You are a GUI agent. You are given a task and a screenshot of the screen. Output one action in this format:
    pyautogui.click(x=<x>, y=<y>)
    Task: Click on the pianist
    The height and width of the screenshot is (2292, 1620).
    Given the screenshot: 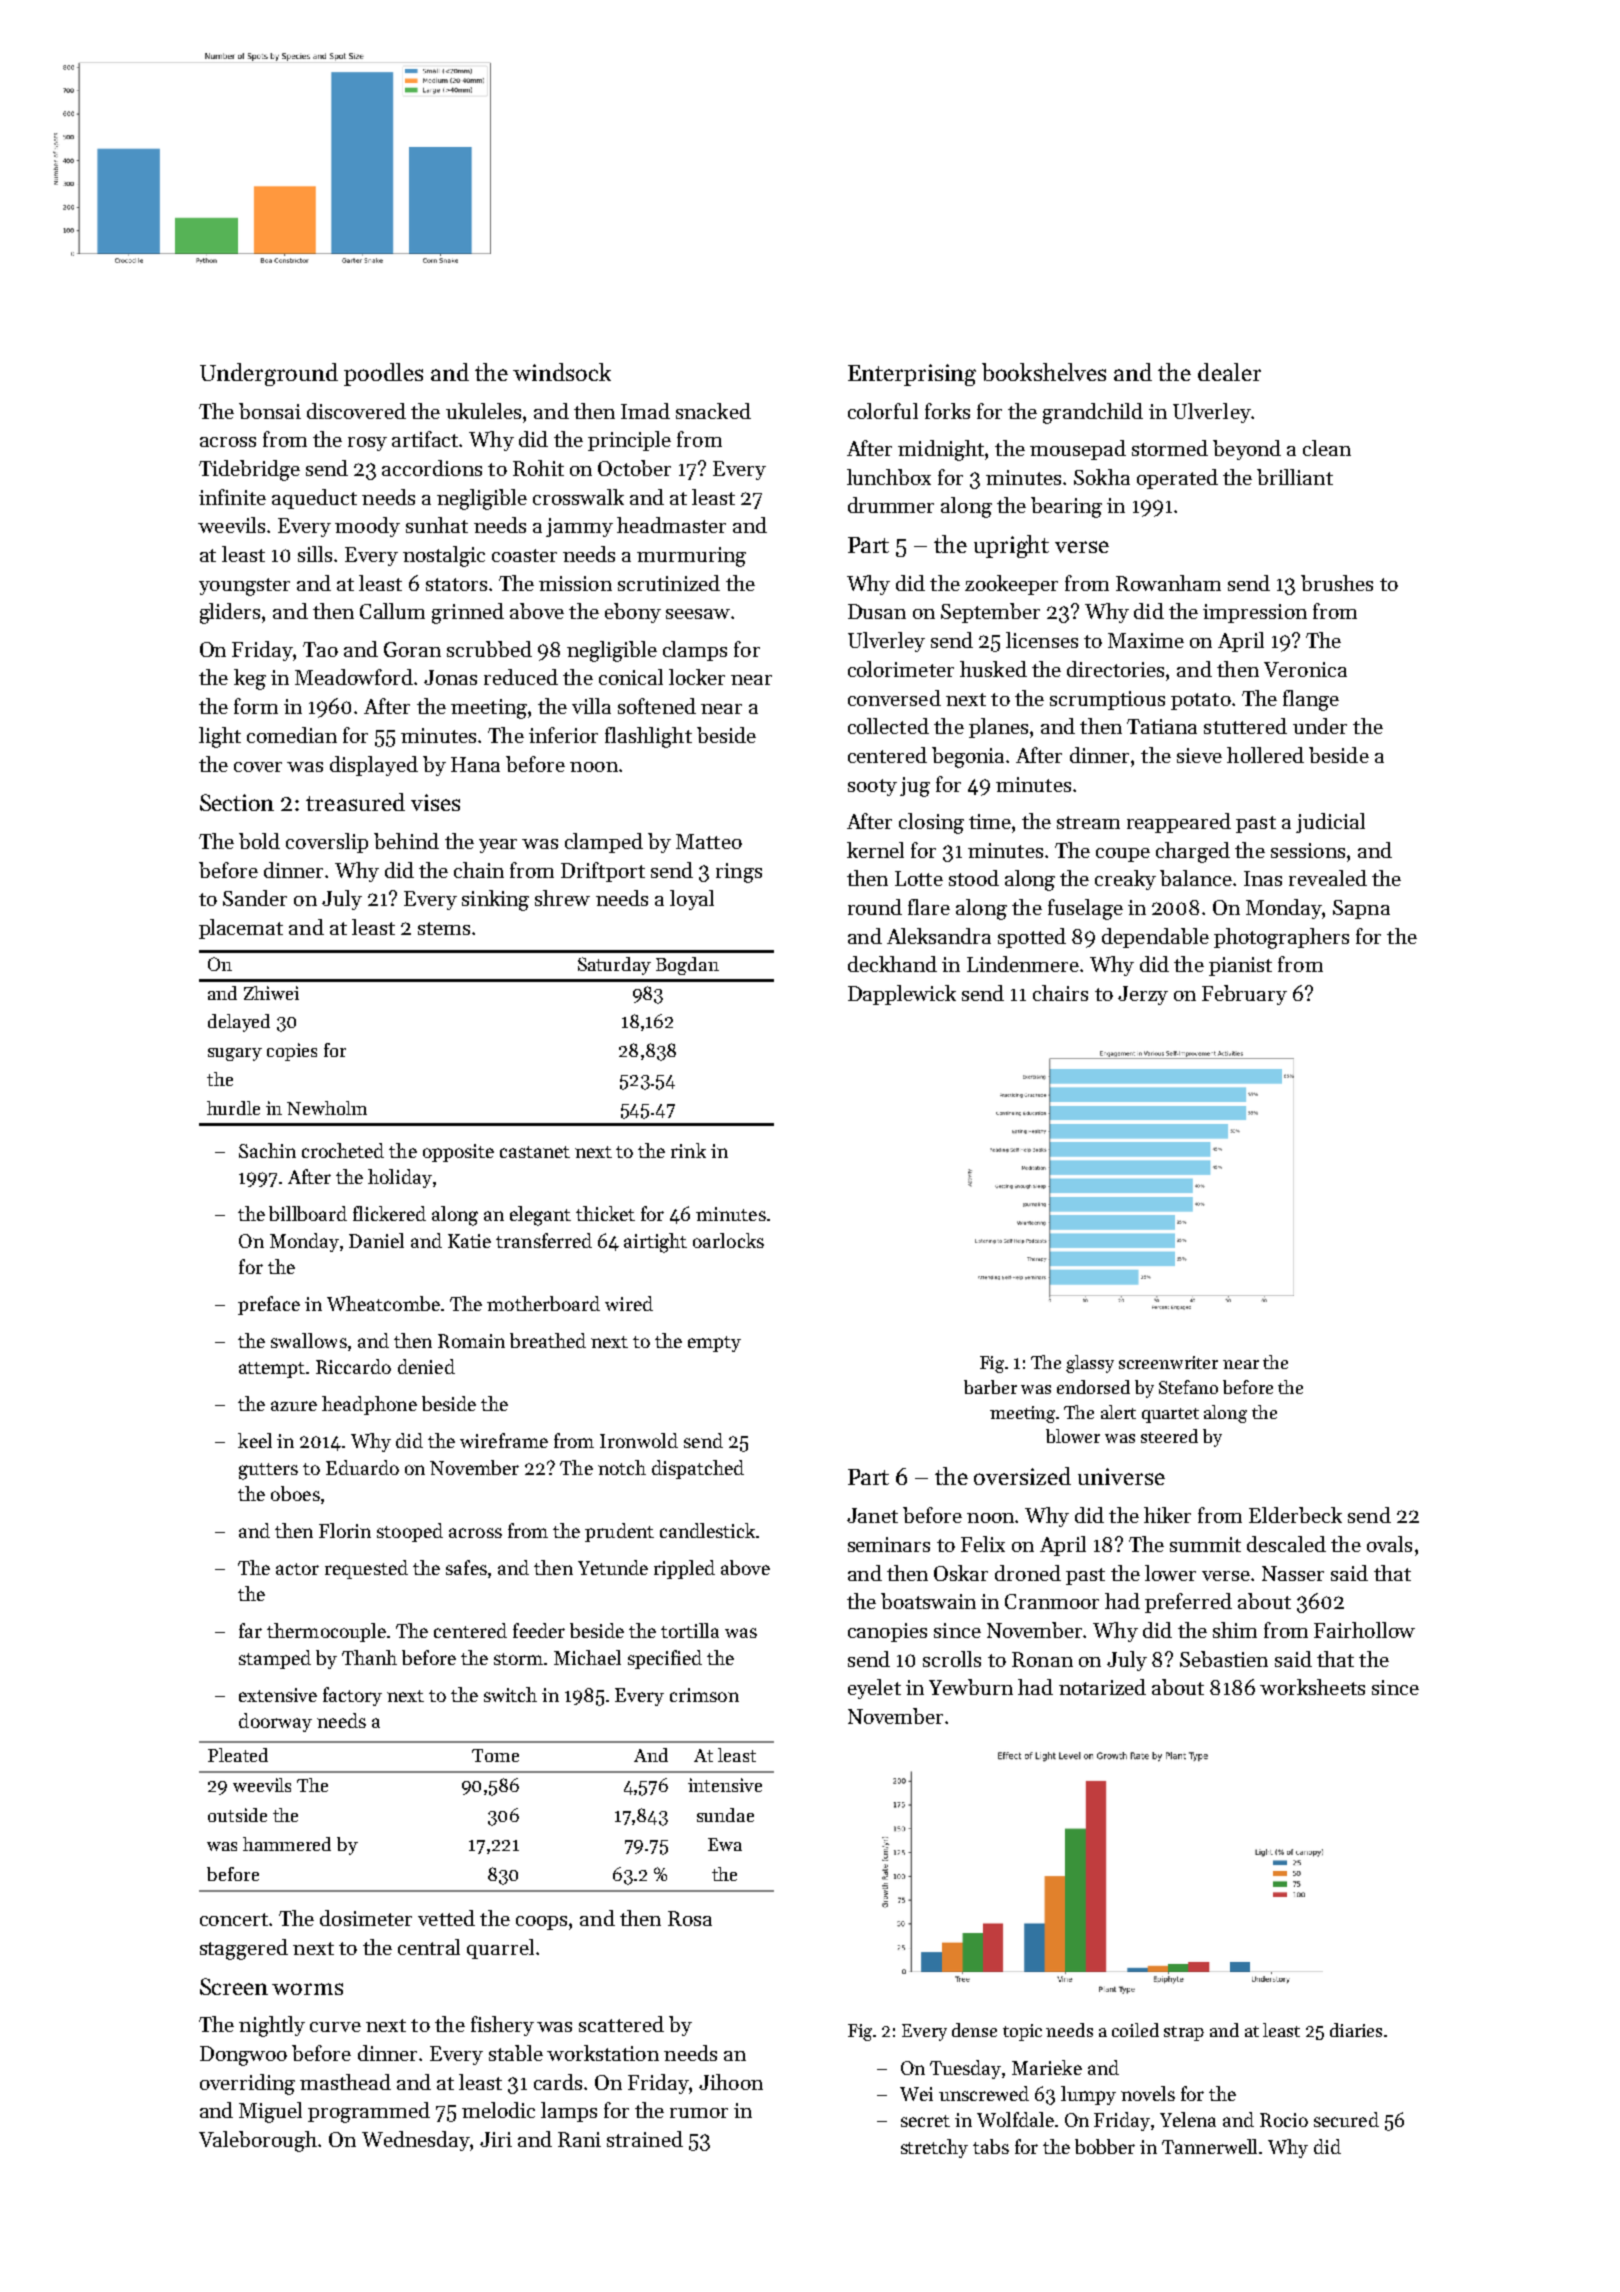 What is the action you would take?
    pyautogui.click(x=1240, y=966)
